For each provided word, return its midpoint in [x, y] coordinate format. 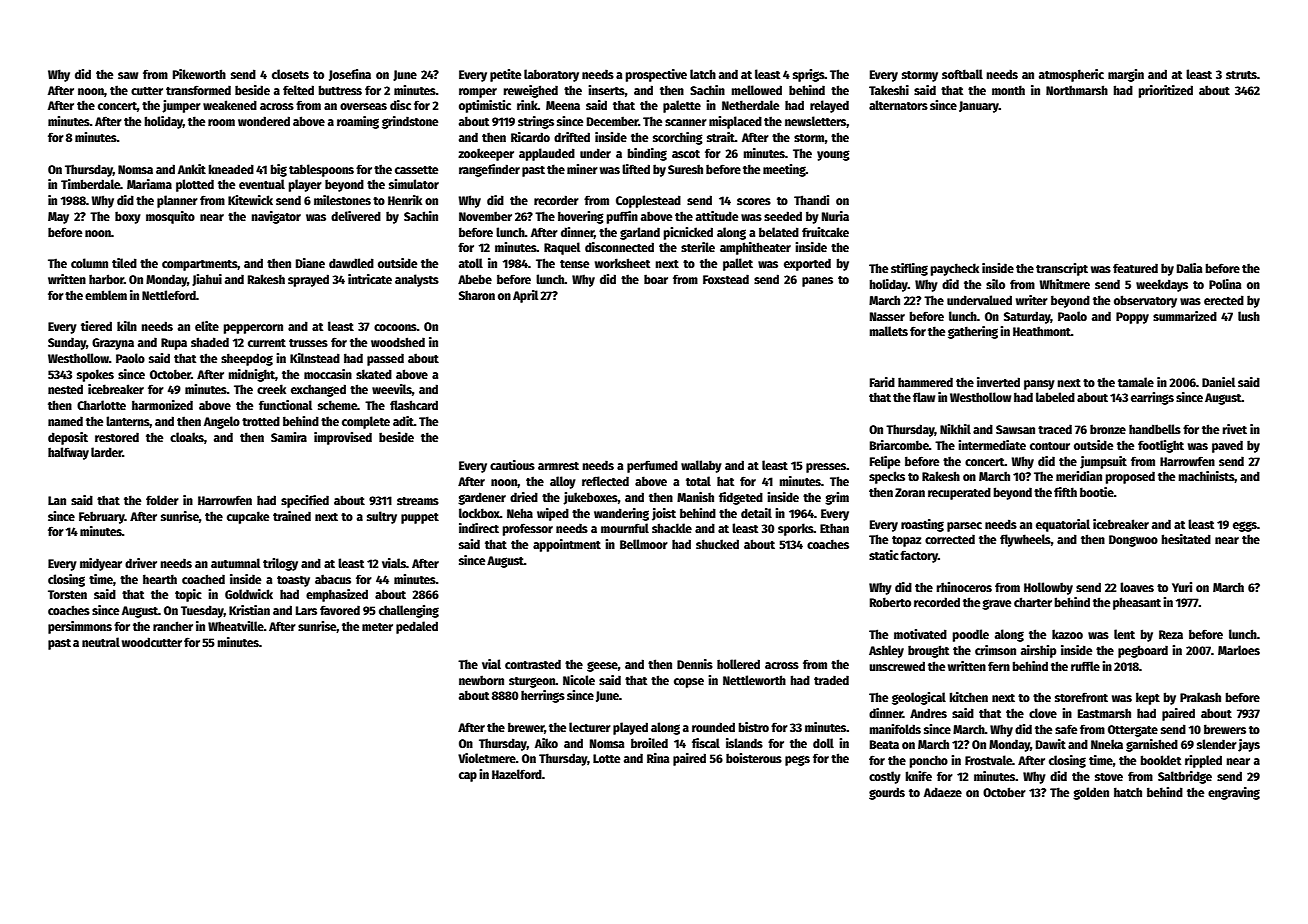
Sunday [67, 343]
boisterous [754, 758]
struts [1241, 75]
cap [468, 777]
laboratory [551, 75]
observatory [1145, 301]
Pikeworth [199, 74]
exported [807, 264]
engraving [1234, 793]
